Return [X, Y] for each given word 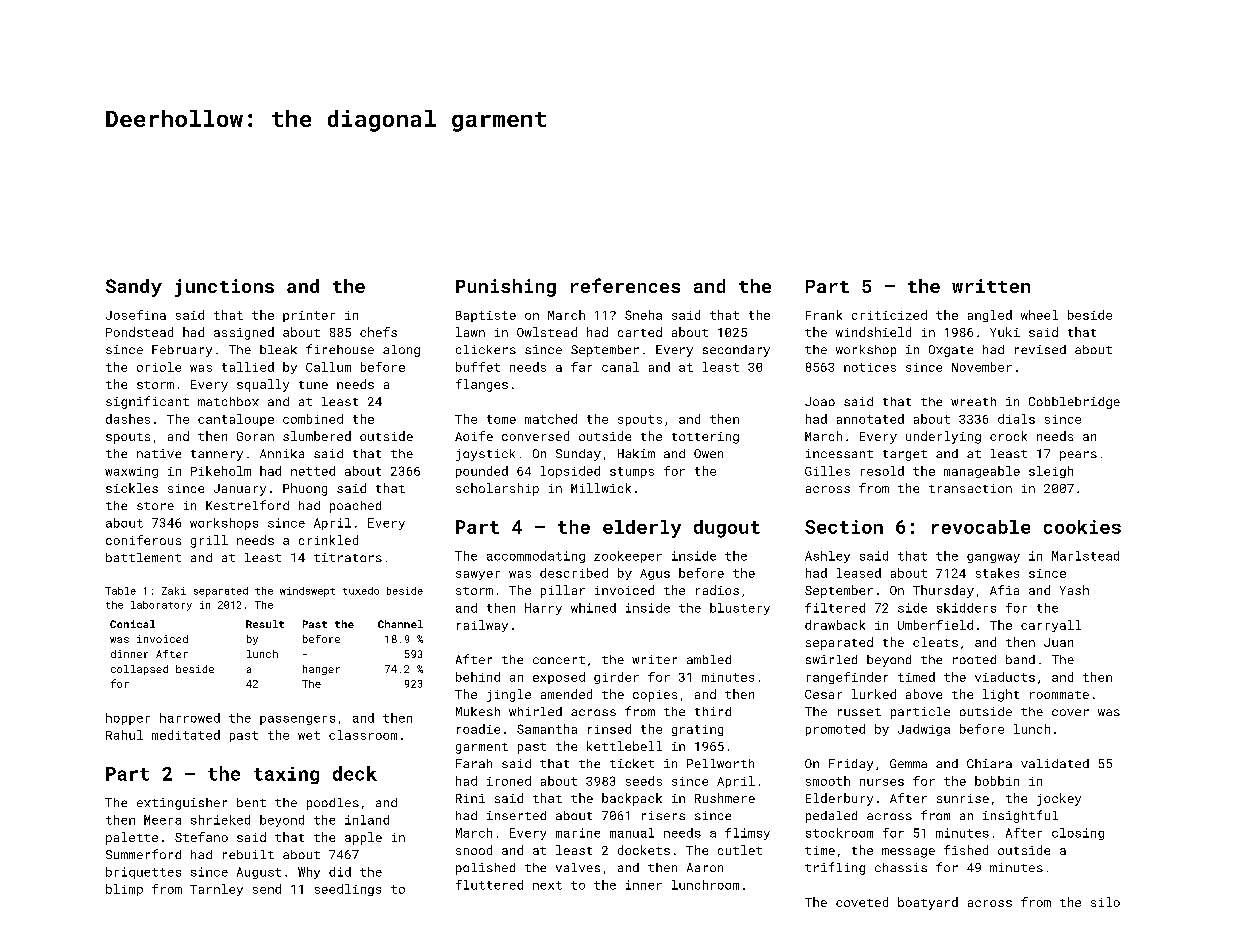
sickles [132, 488]
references [625, 285]
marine [578, 833]
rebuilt [248, 854]
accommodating [536, 557]
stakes [997, 573]
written [991, 286]
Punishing [506, 288]
